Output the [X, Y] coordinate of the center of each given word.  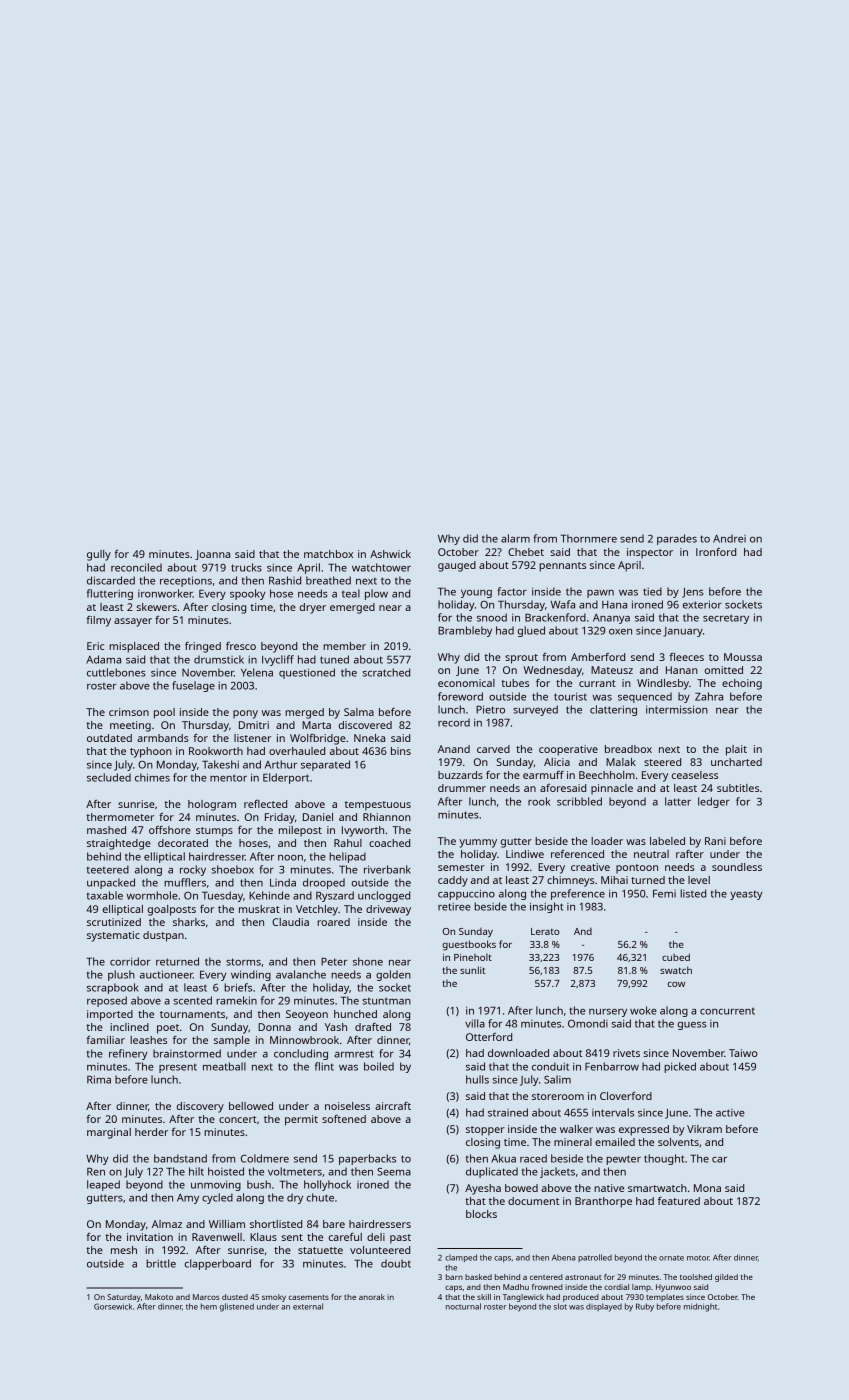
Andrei [729, 538]
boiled [379, 1066]
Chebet [526, 552]
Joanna [212, 555]
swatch [676, 970]
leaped [103, 1185]
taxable [105, 895]
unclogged [384, 896]
